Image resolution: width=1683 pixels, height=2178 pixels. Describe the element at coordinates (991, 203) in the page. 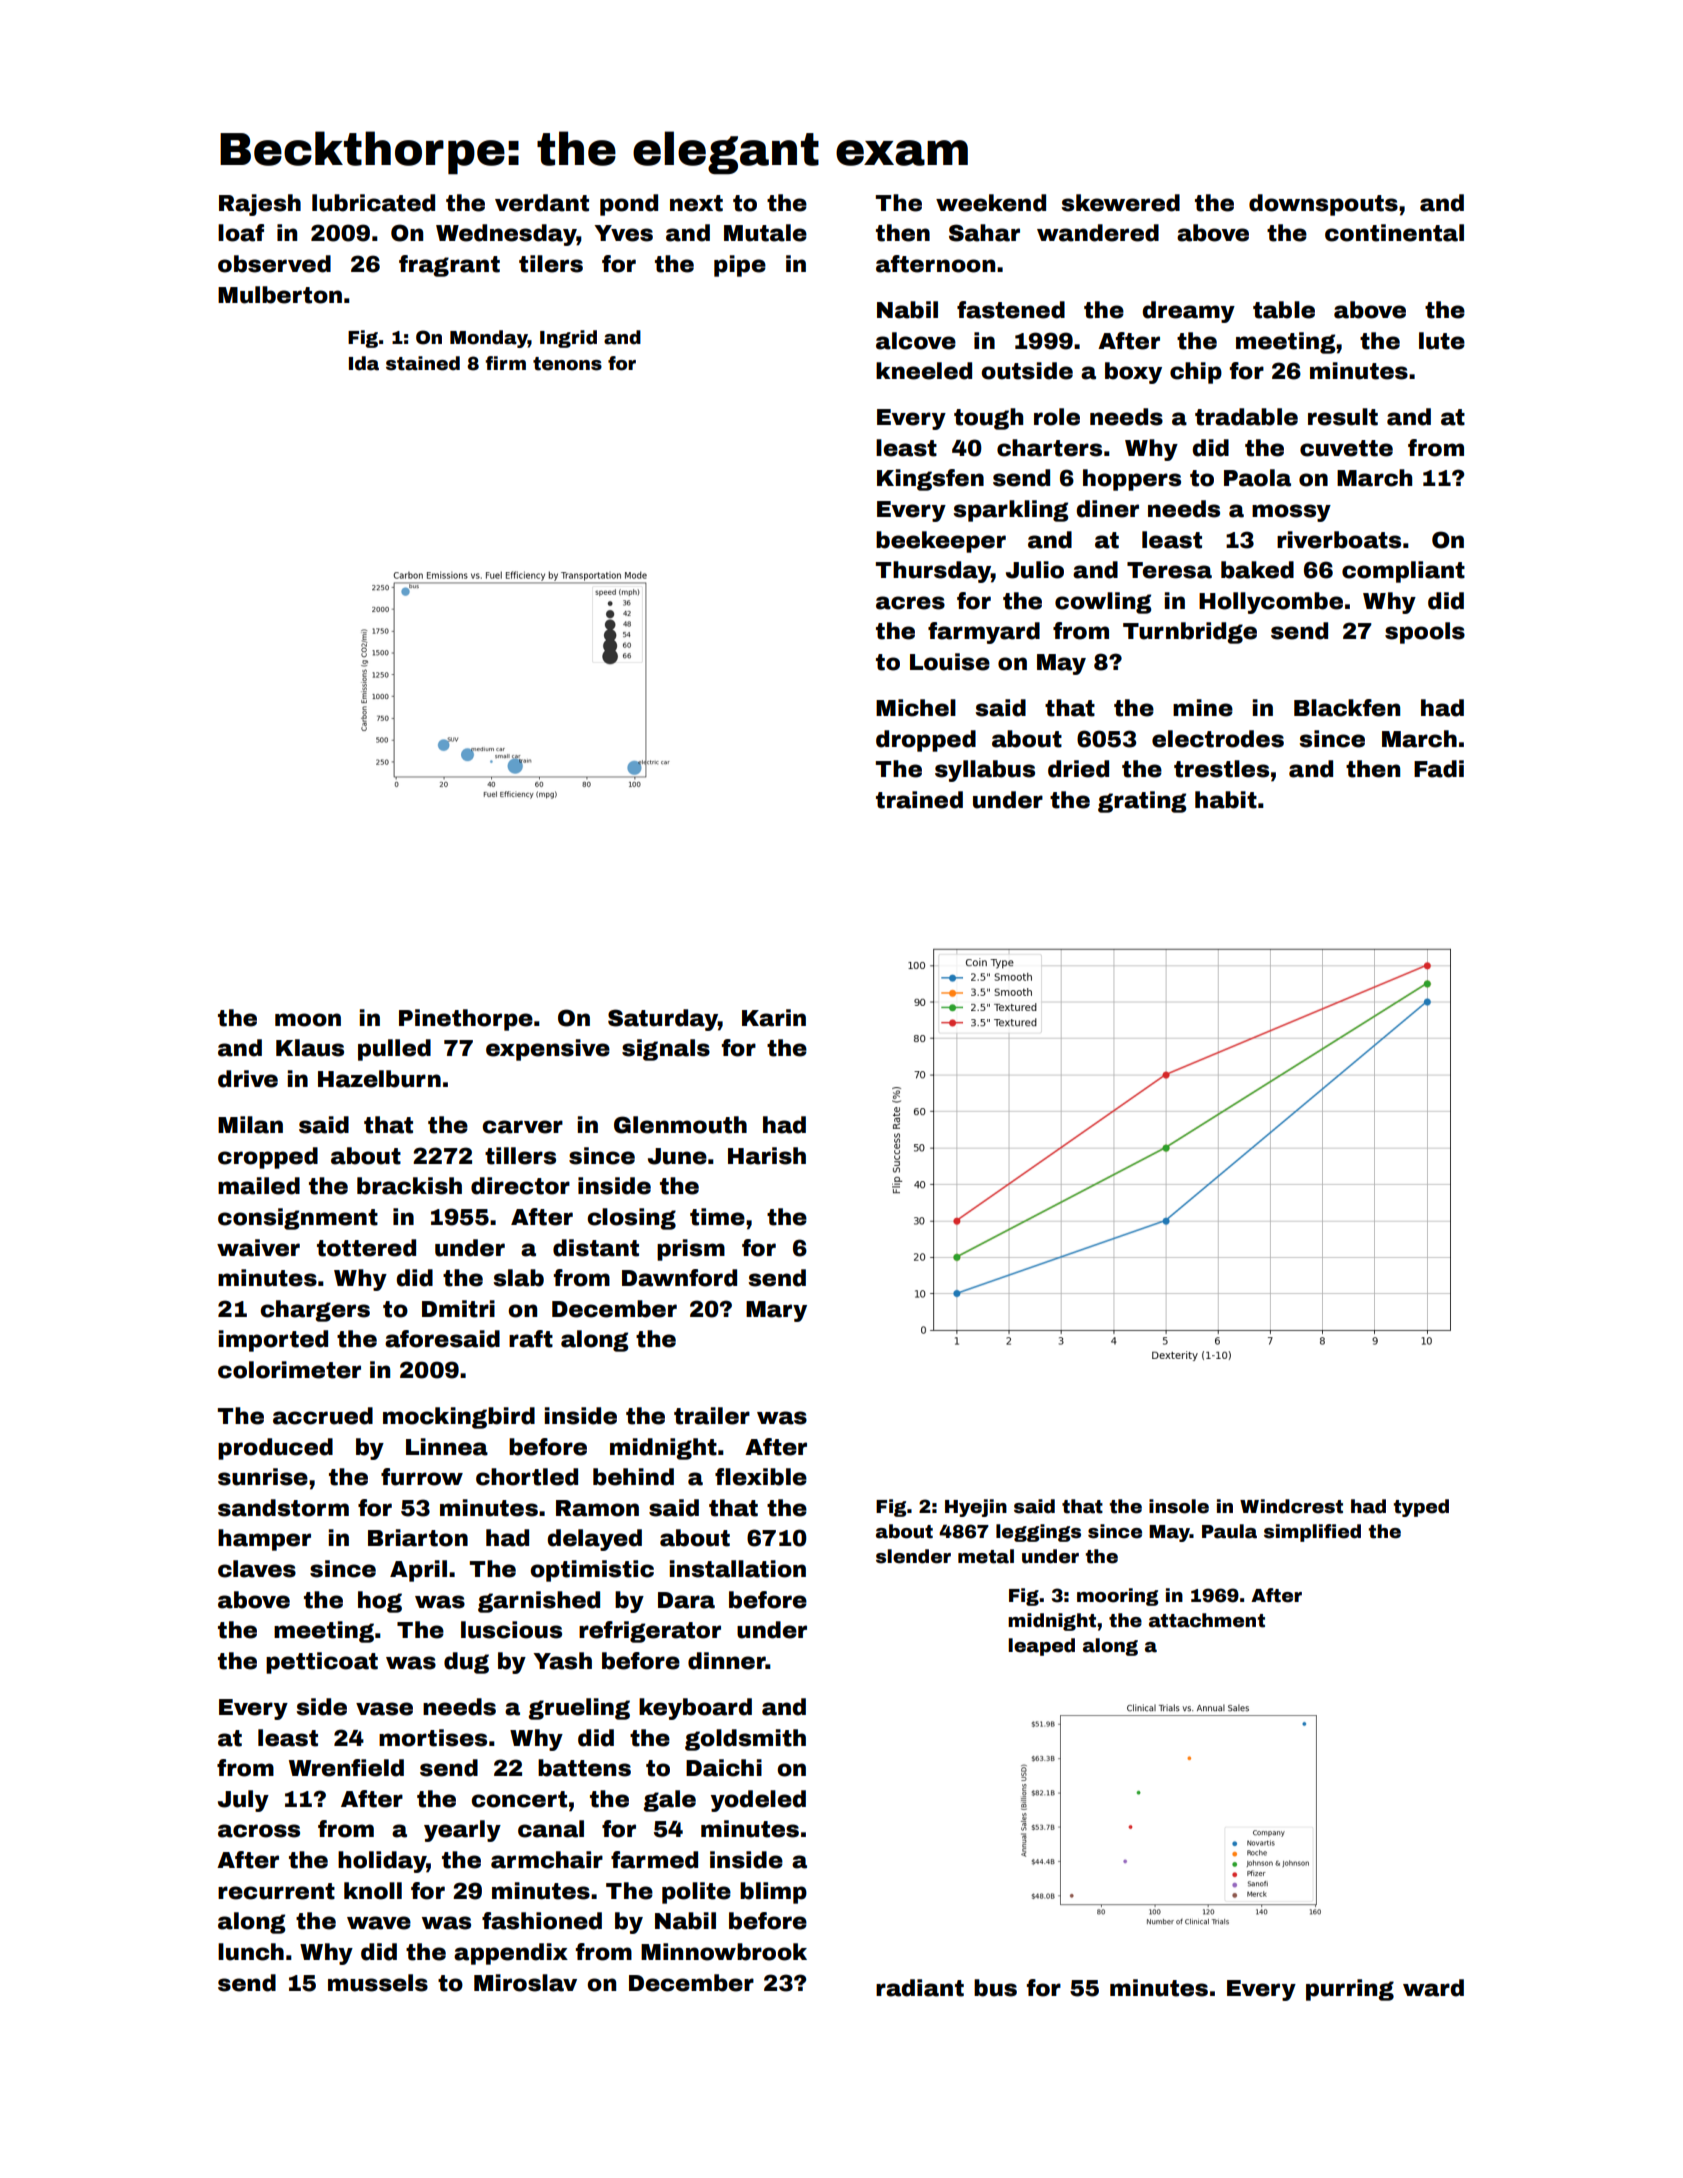

I see `weekend` at that location.
